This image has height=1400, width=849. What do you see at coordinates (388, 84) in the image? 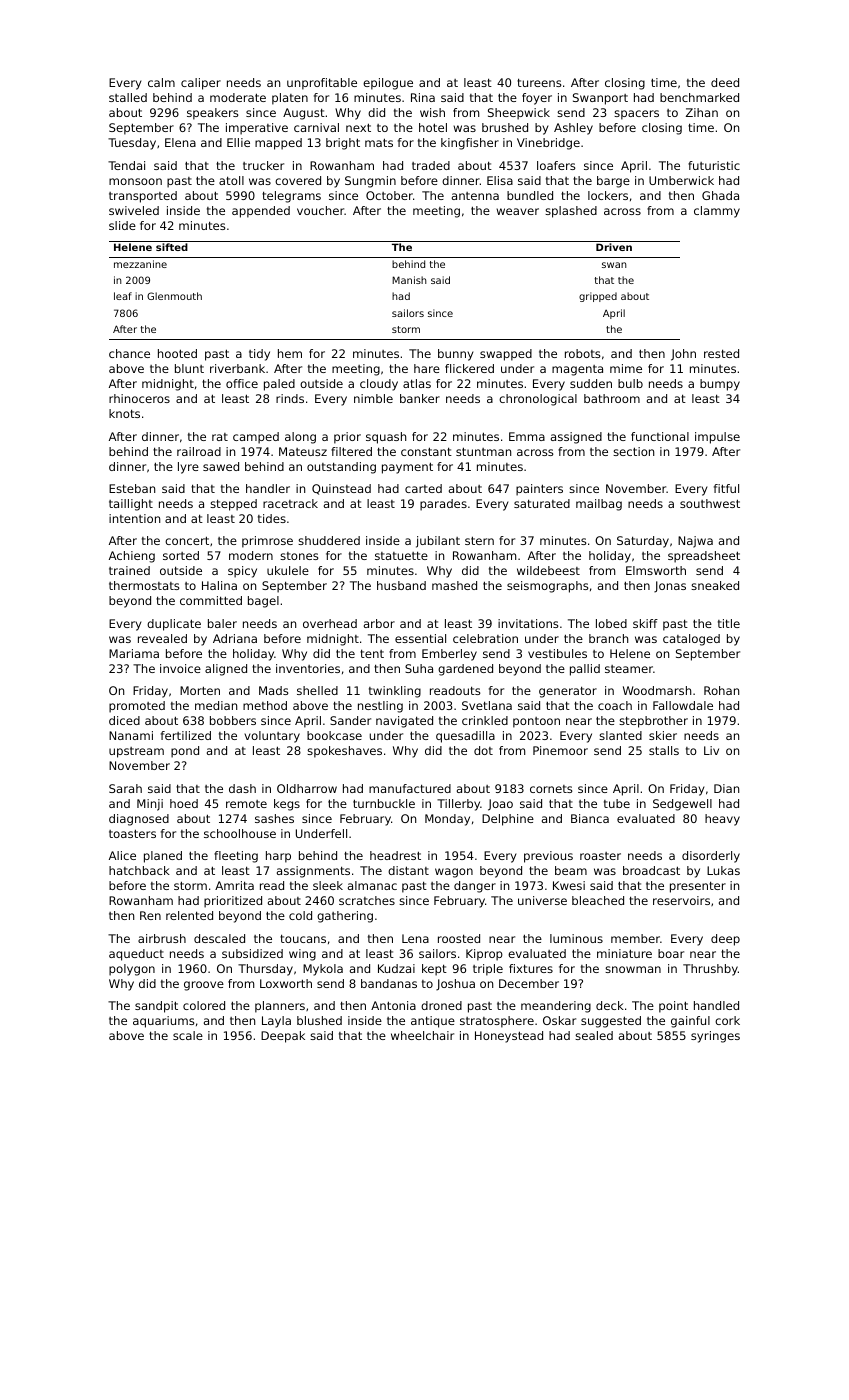
I see `epilogue` at bounding box center [388, 84].
